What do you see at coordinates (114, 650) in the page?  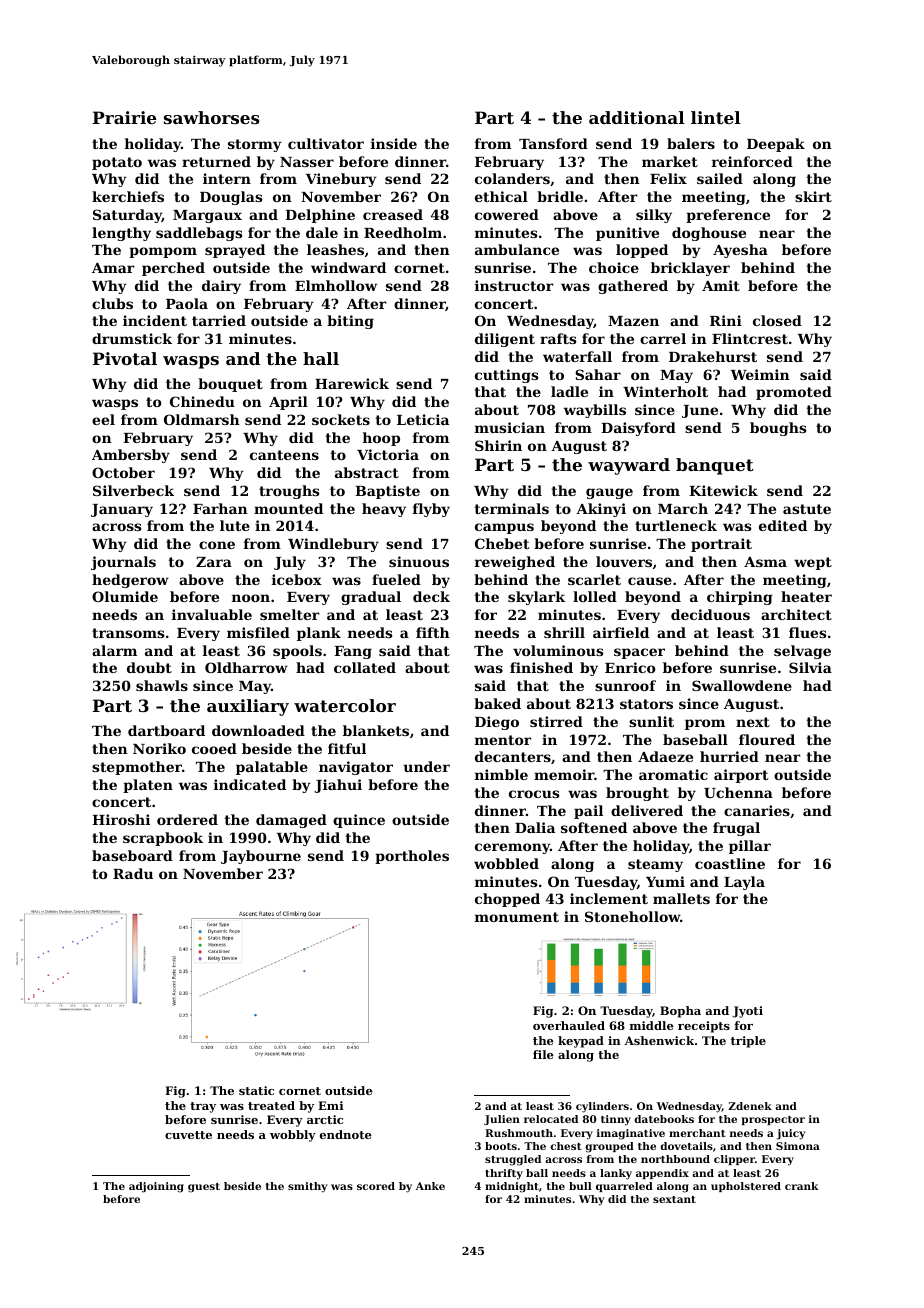 I see `alarm` at bounding box center [114, 650].
